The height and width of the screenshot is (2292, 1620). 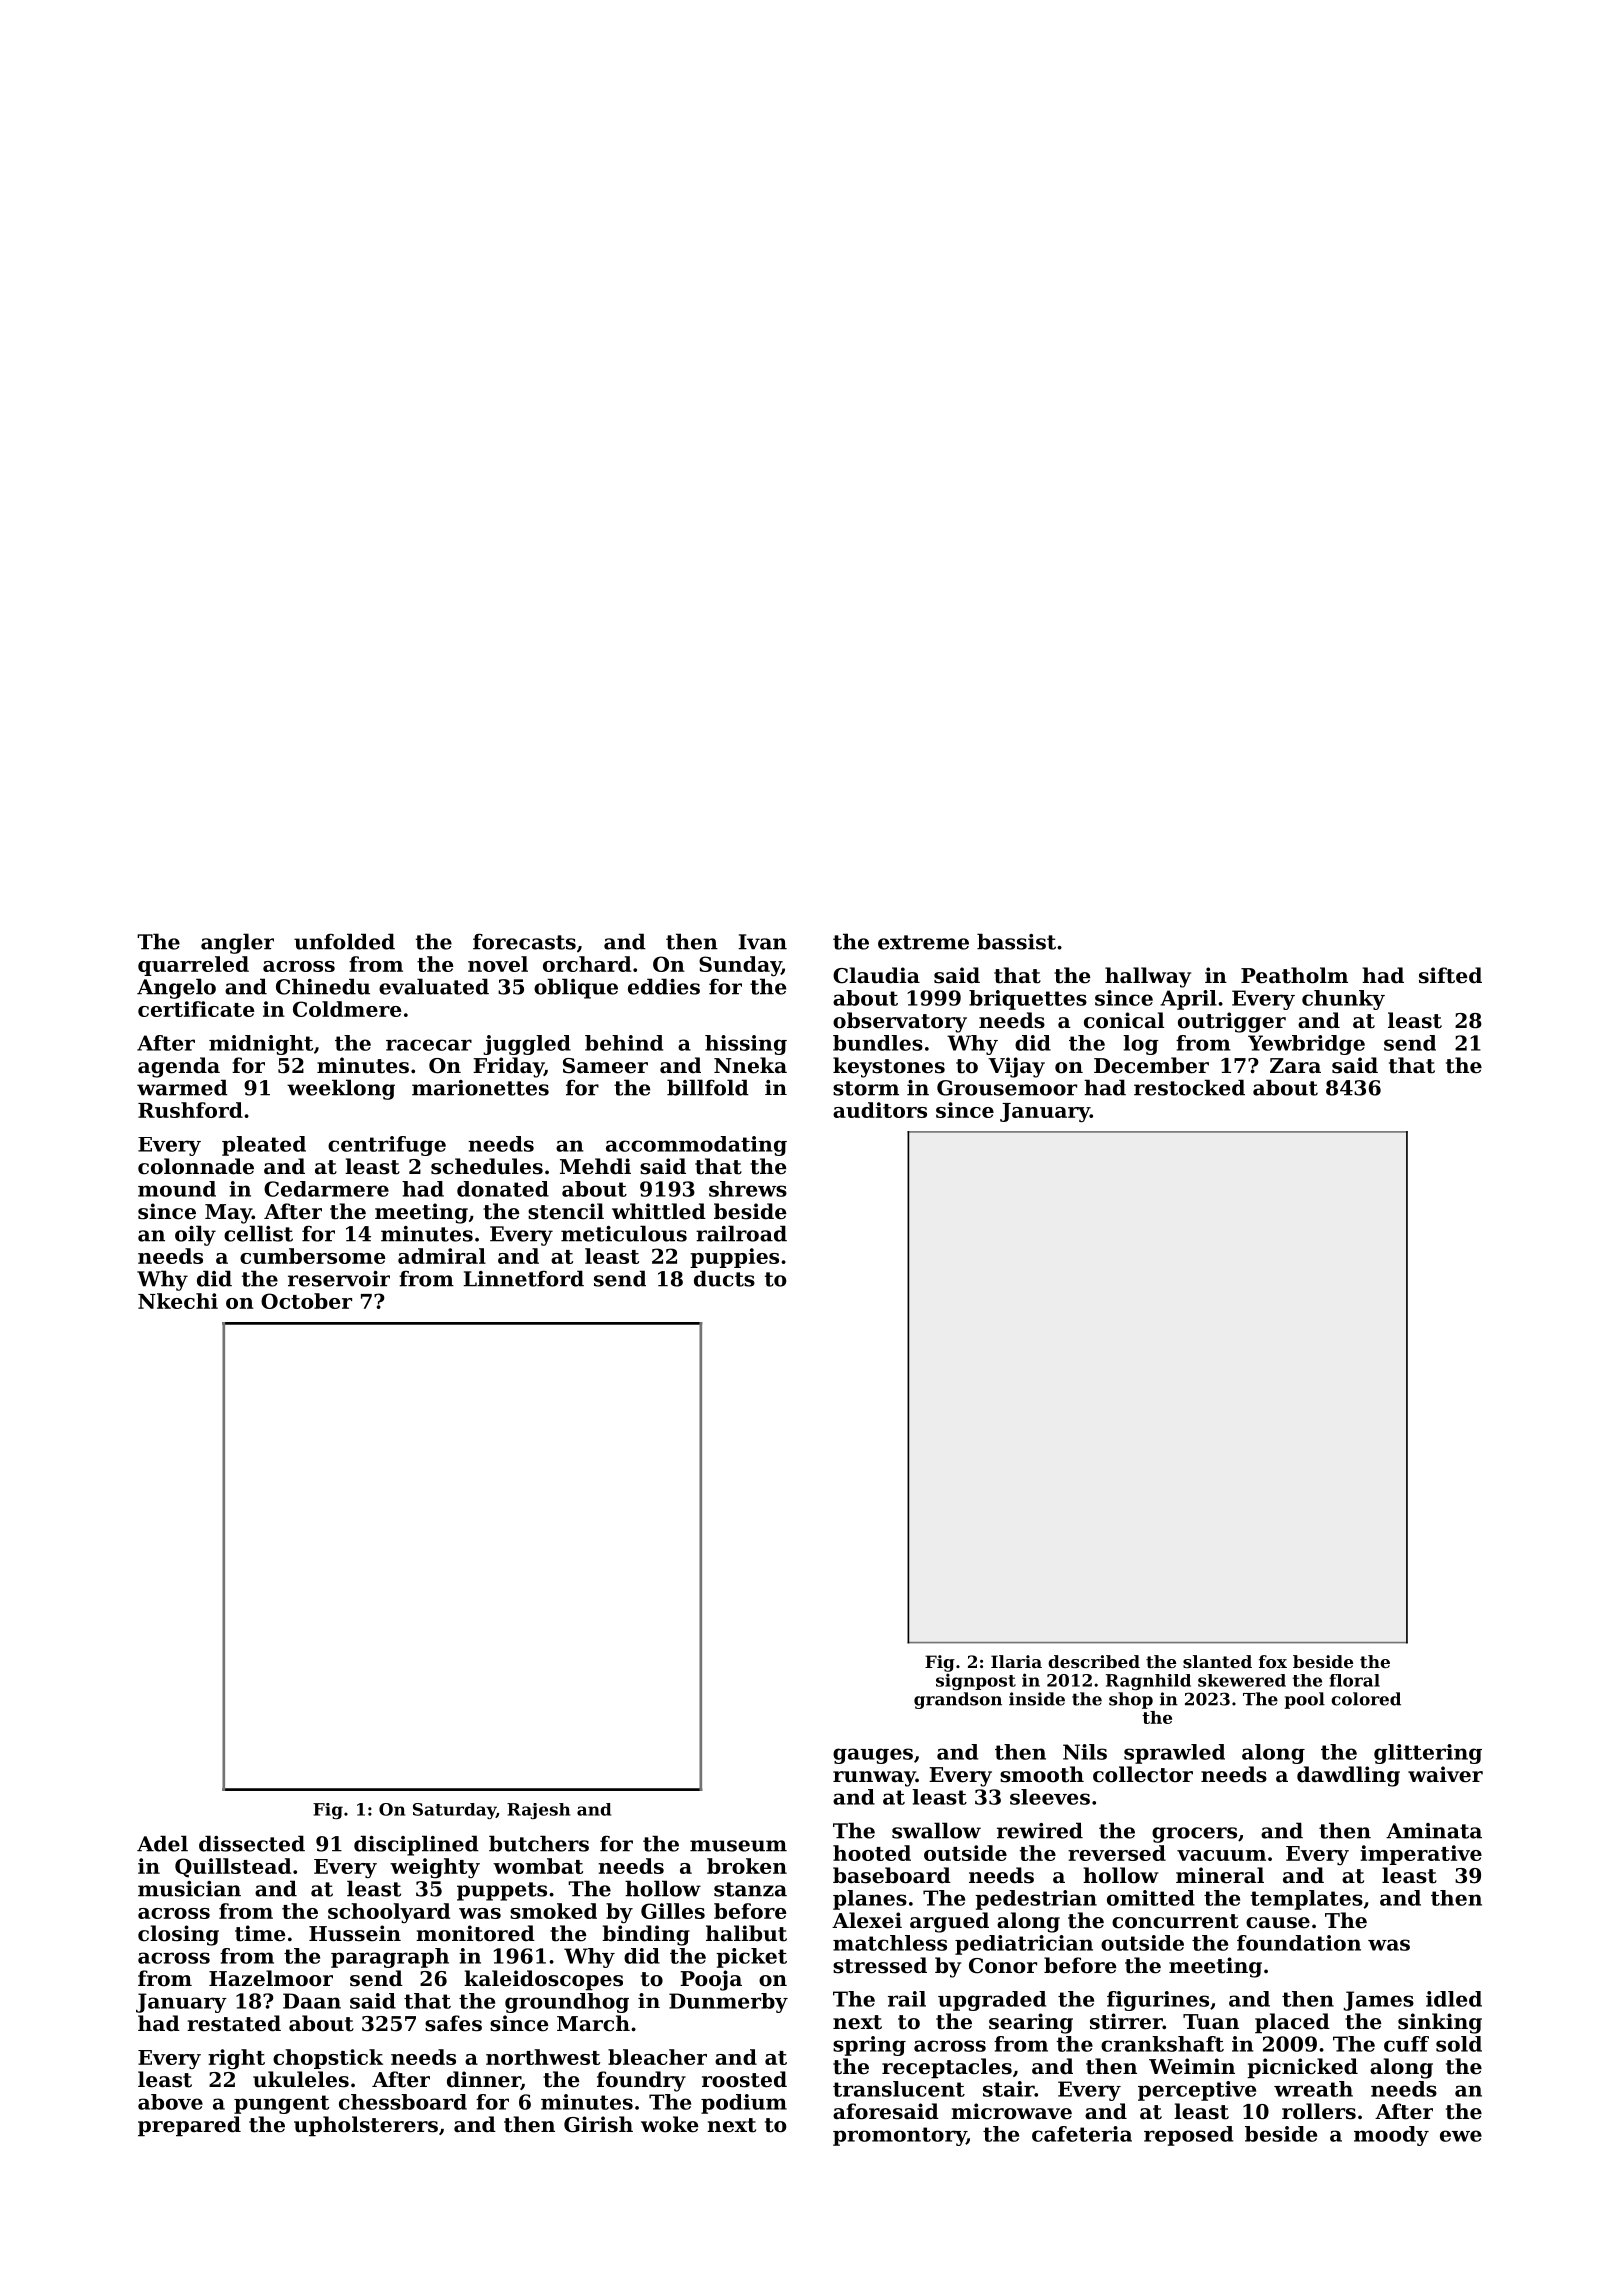 What do you see at coordinates (1354, 1680) in the screenshot?
I see `floral` at bounding box center [1354, 1680].
